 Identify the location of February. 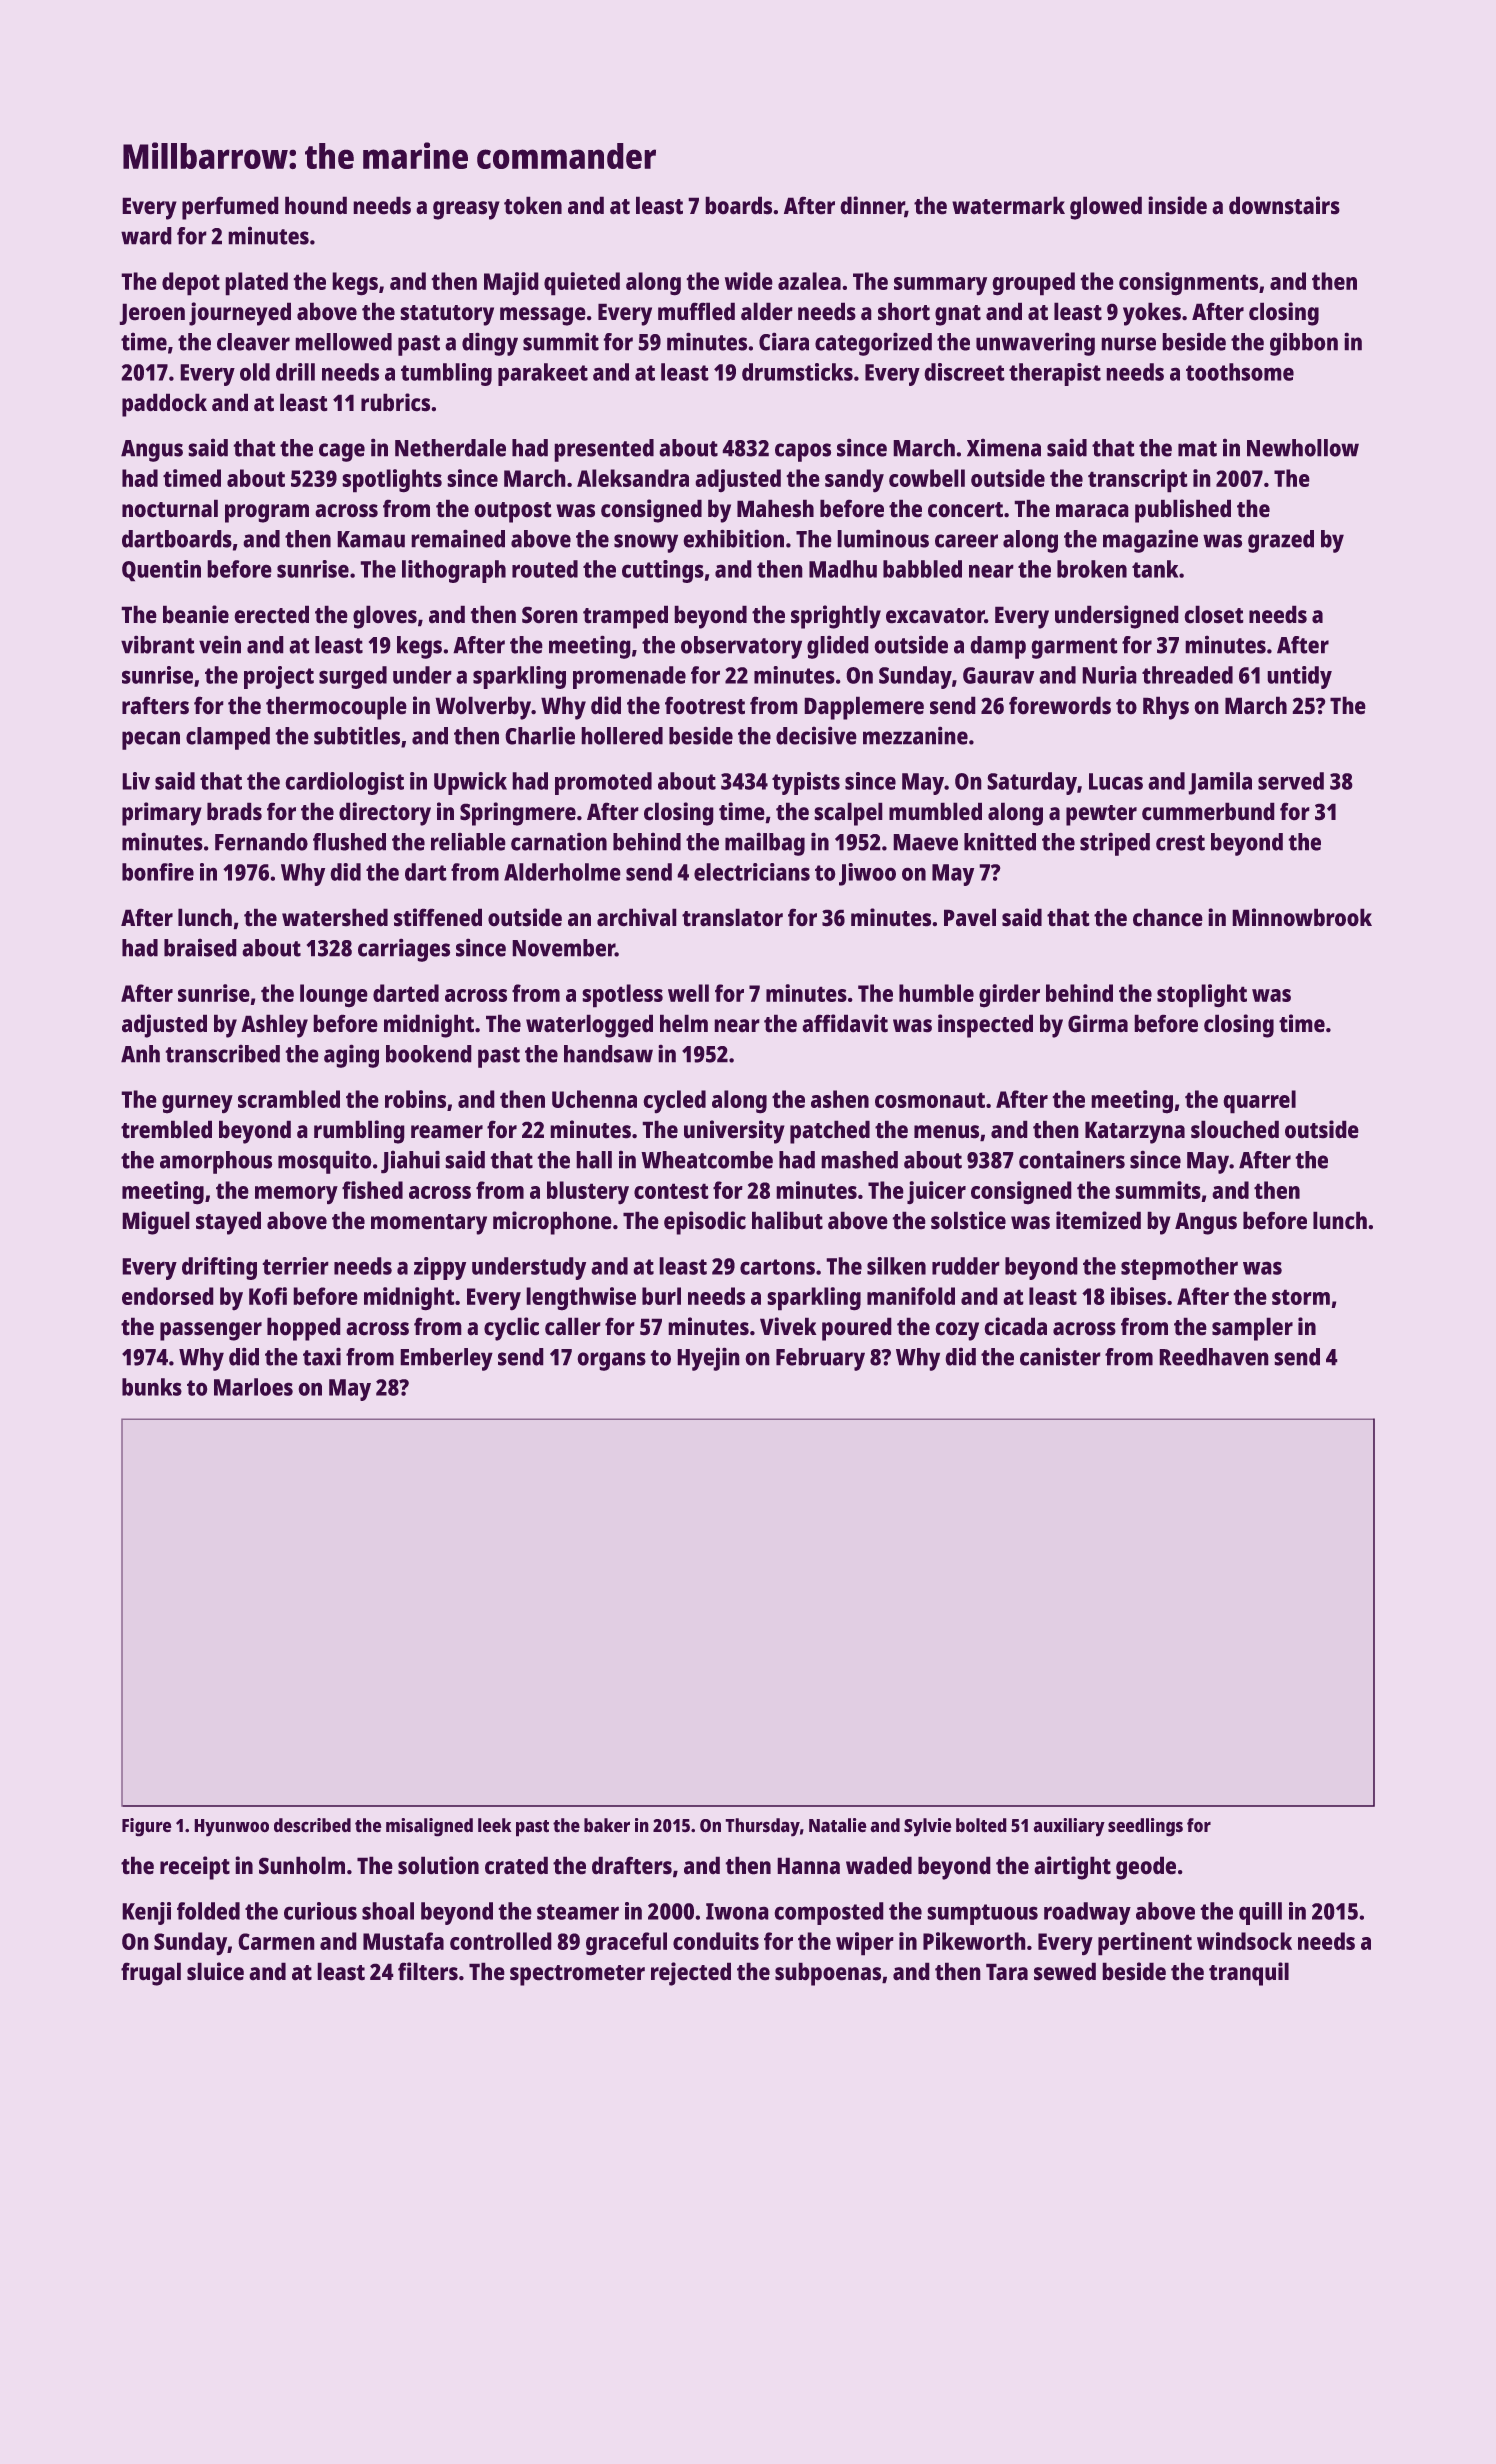
(820, 1359).
